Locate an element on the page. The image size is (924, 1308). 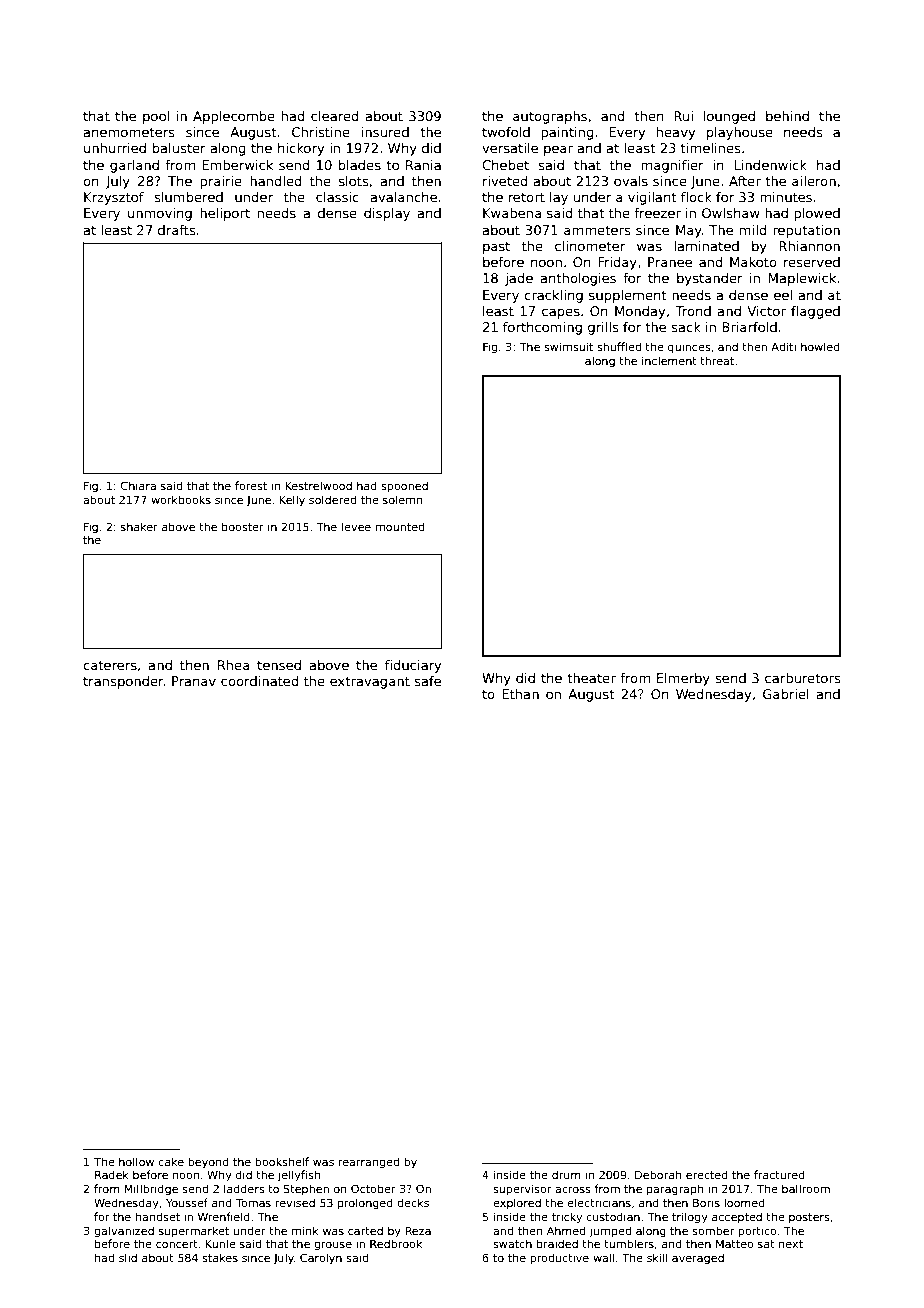
beyond is located at coordinates (208, 1163).
